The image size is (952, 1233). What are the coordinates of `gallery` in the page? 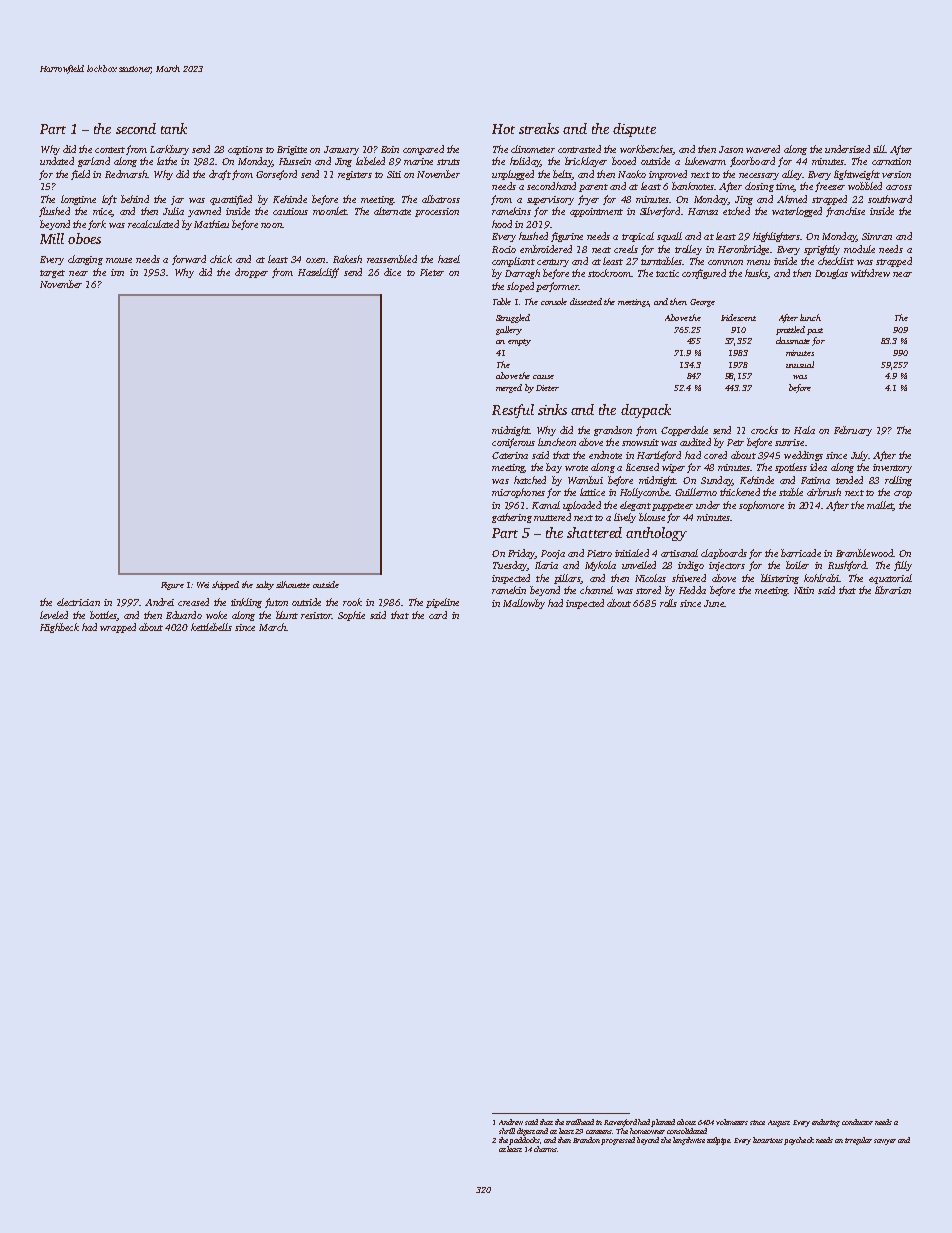 It's located at (509, 330).
